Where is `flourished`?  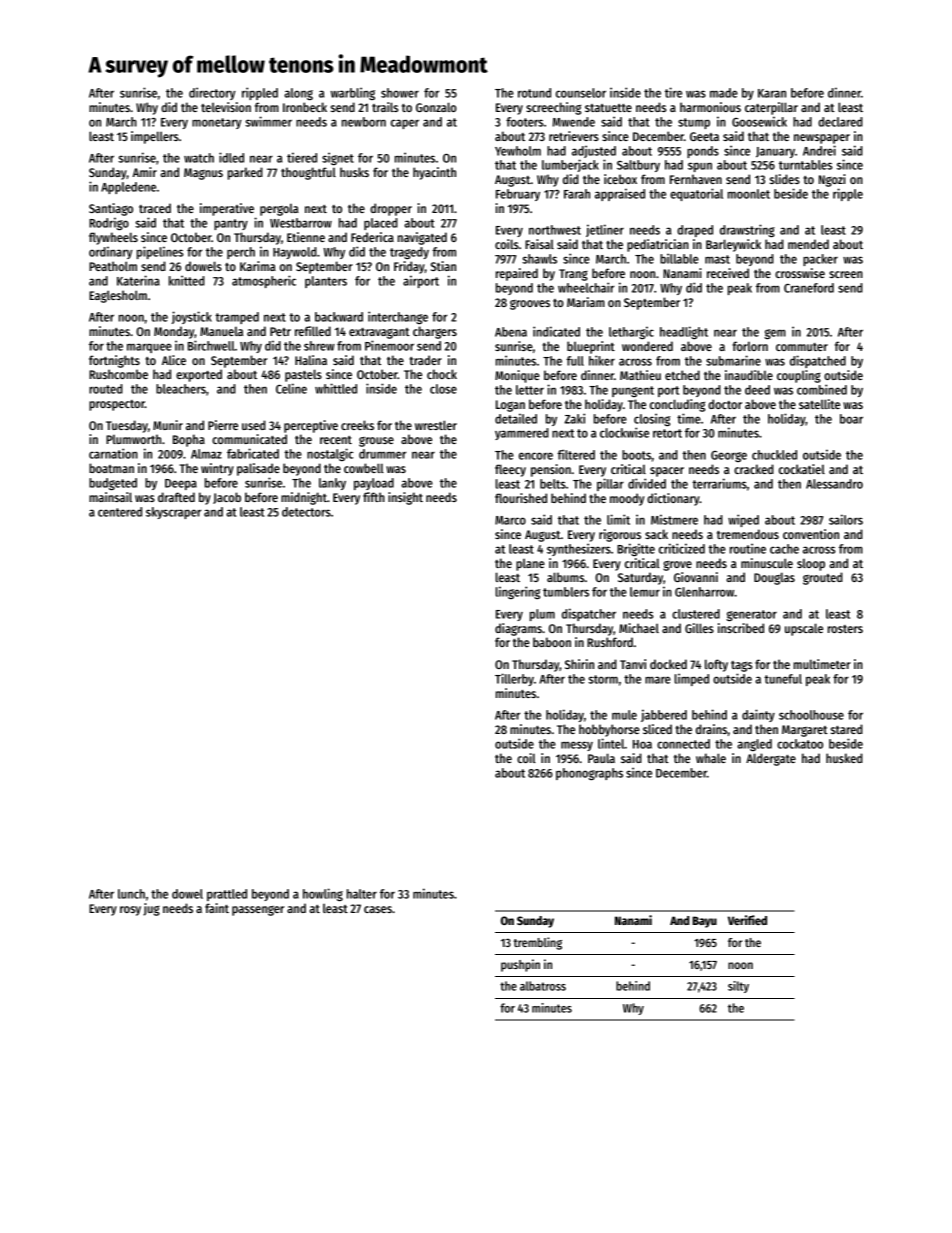 flourished is located at coordinates (521, 498).
